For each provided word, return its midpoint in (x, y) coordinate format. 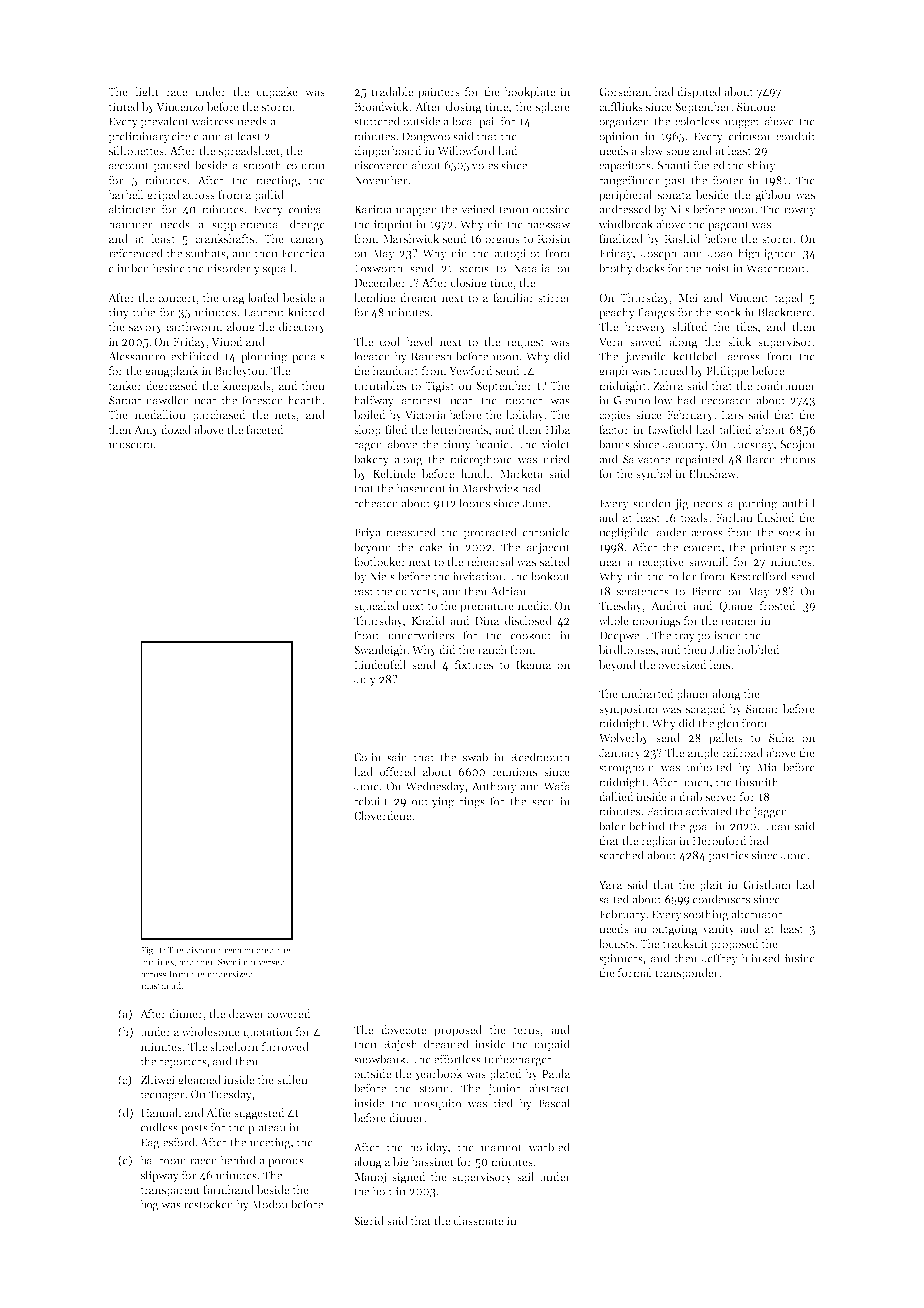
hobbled (758, 649)
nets (285, 415)
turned (670, 370)
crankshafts (224, 238)
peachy (617, 313)
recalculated (249, 950)
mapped (417, 210)
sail (525, 1176)
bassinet (432, 1161)
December (380, 282)
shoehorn (234, 1046)
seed (543, 801)
